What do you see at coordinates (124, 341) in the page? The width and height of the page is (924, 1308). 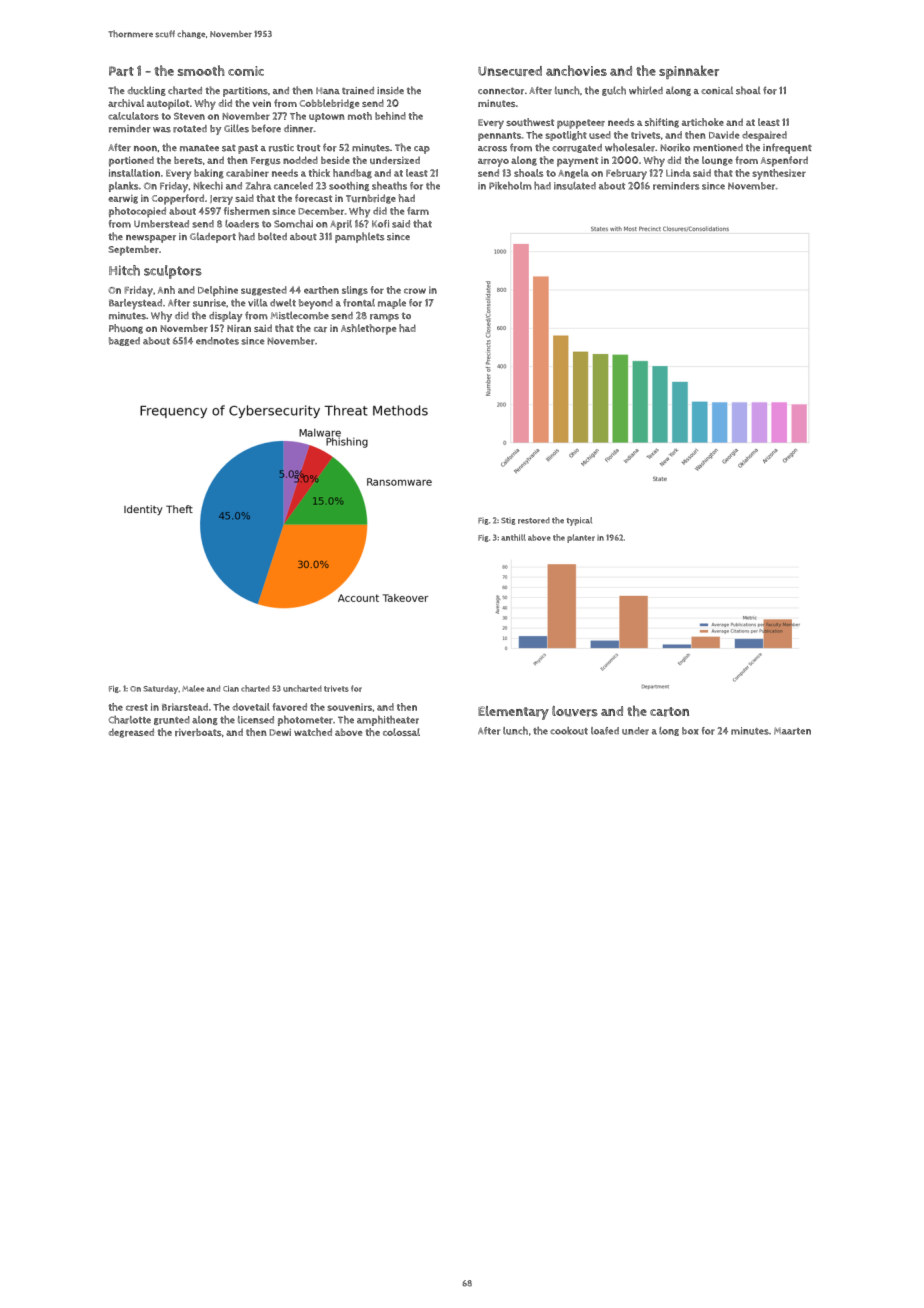 I see `bagged` at bounding box center [124, 341].
